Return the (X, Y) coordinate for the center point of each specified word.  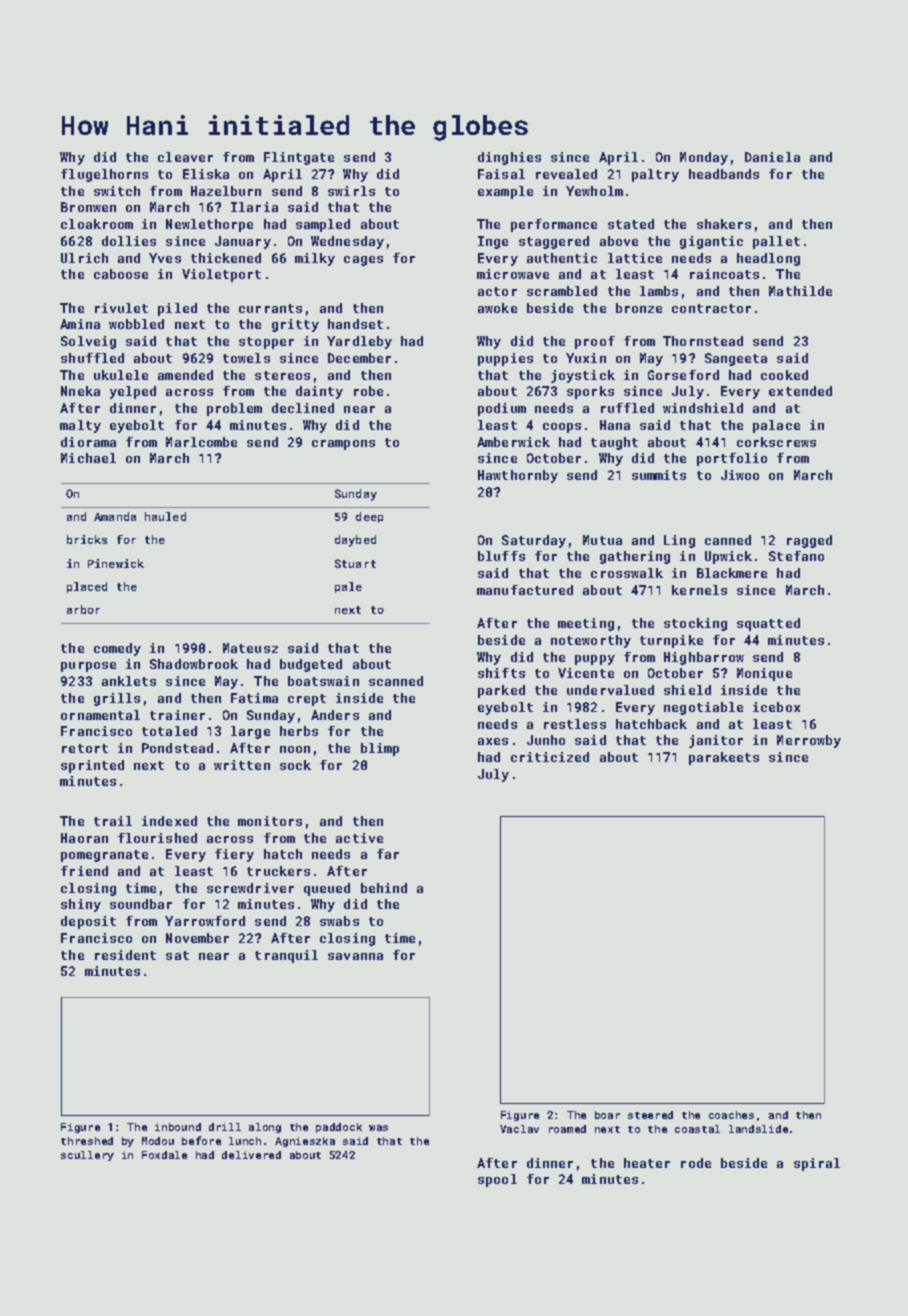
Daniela (772, 157)
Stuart (355, 563)
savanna (355, 956)
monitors (270, 821)
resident (125, 955)
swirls (351, 191)
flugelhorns (104, 175)
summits (659, 475)
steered (650, 1115)
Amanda (115, 516)
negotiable (703, 708)
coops (562, 428)
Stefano (796, 556)
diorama (88, 442)
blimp (380, 749)
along (265, 1128)
